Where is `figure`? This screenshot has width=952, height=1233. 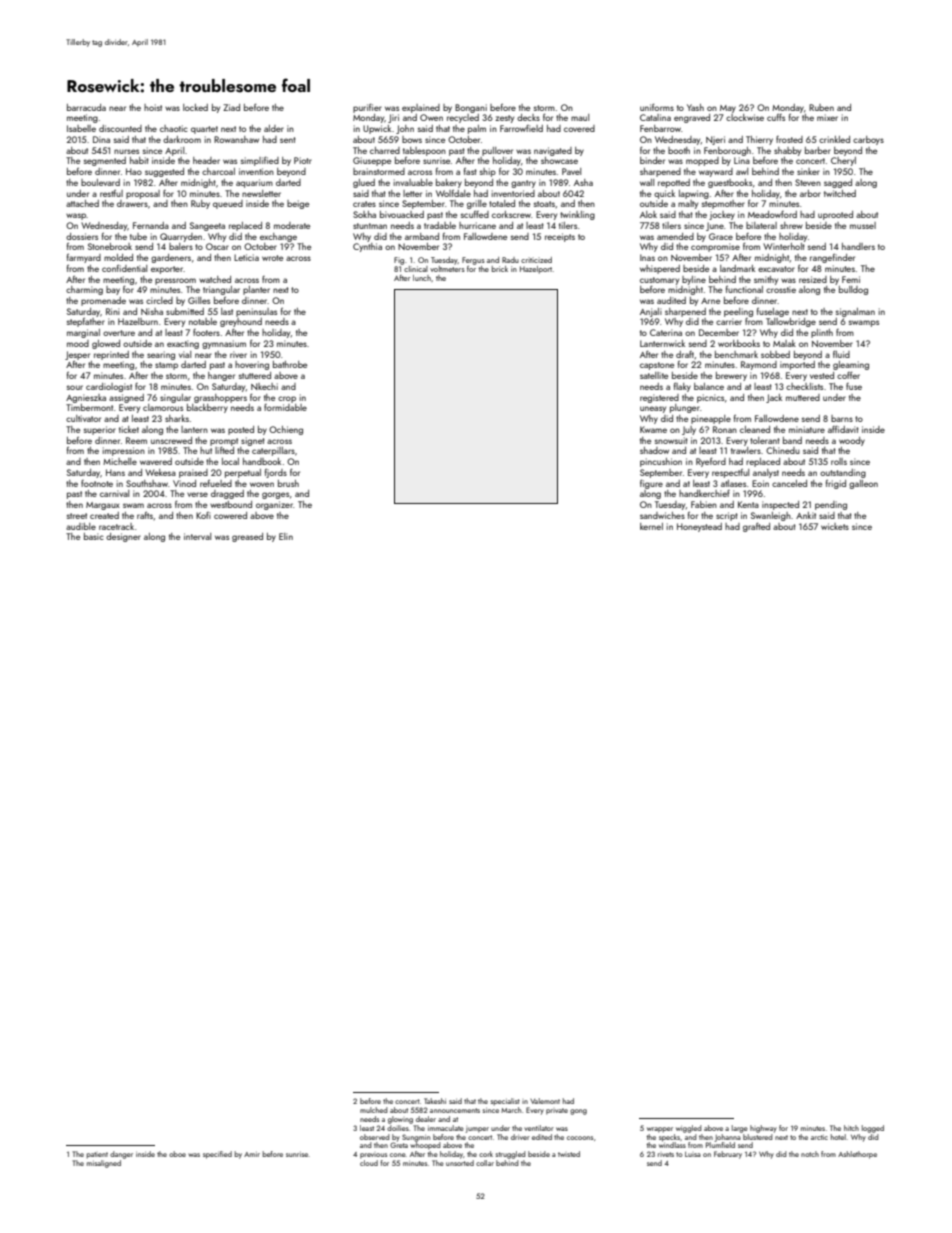
figure is located at coordinates (651, 484).
